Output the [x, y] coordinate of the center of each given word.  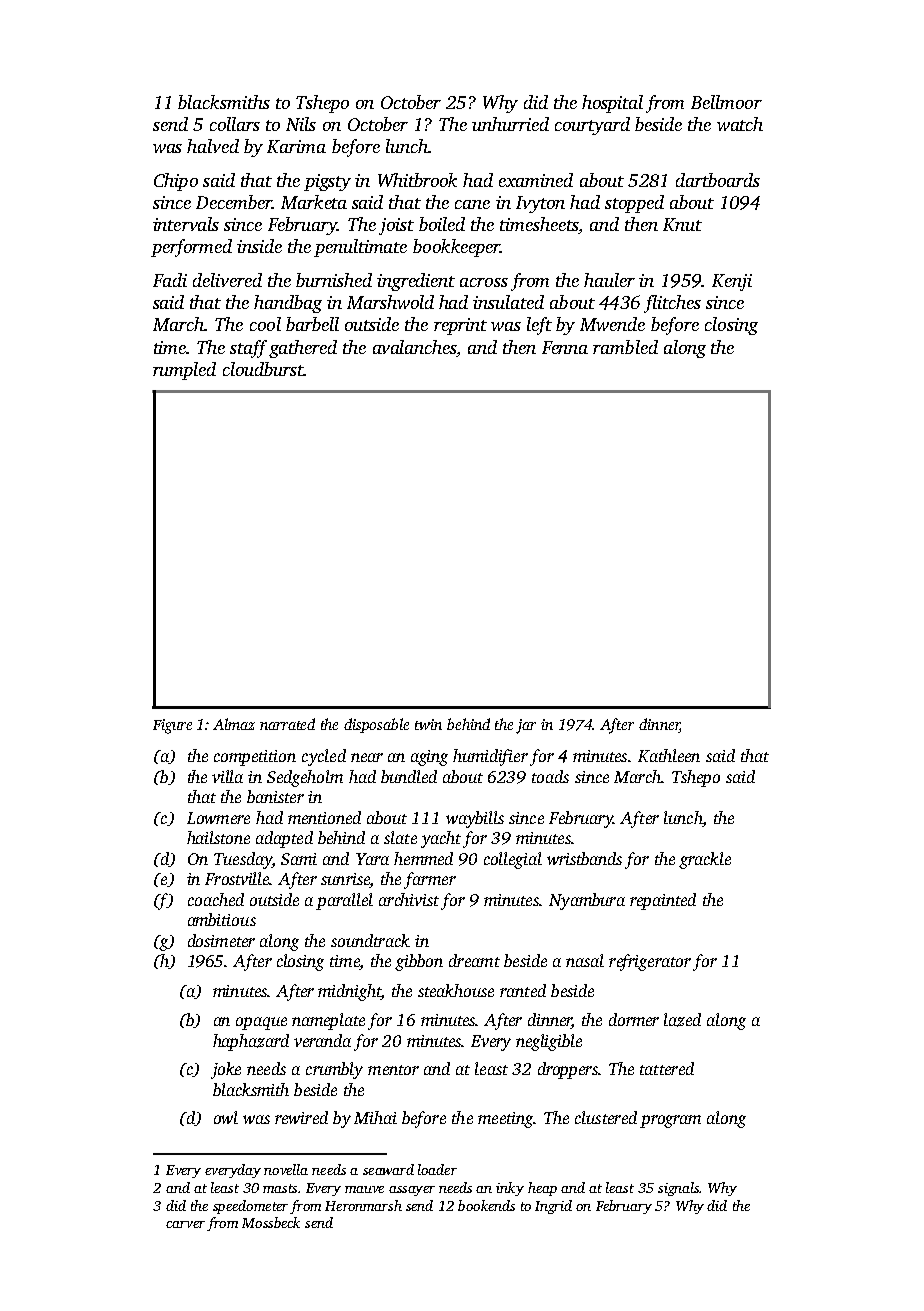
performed [191, 248]
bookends [486, 1205]
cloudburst [263, 369]
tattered [667, 1068]
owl [226, 1117]
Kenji [732, 282]
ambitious [222, 919]
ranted [523, 990]
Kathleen [669, 755]
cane [472, 204]
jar [526, 726]
